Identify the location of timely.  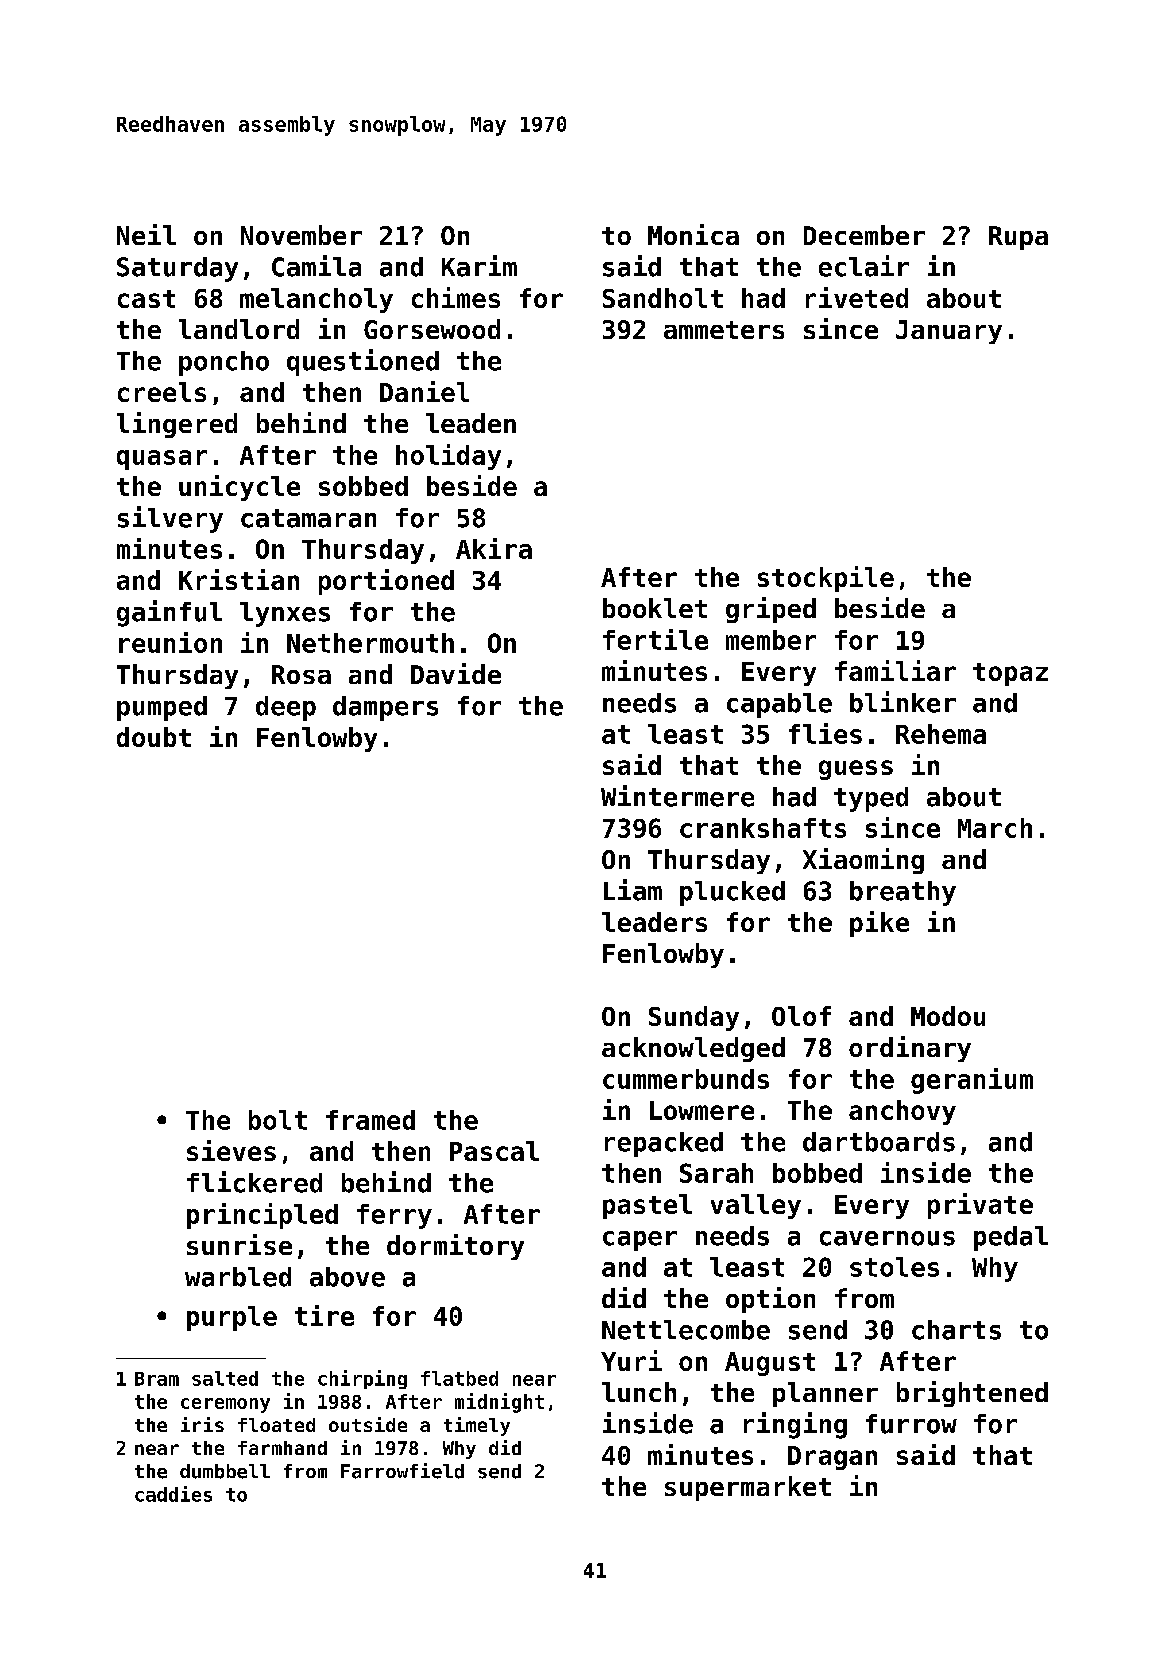
(477, 1426).
